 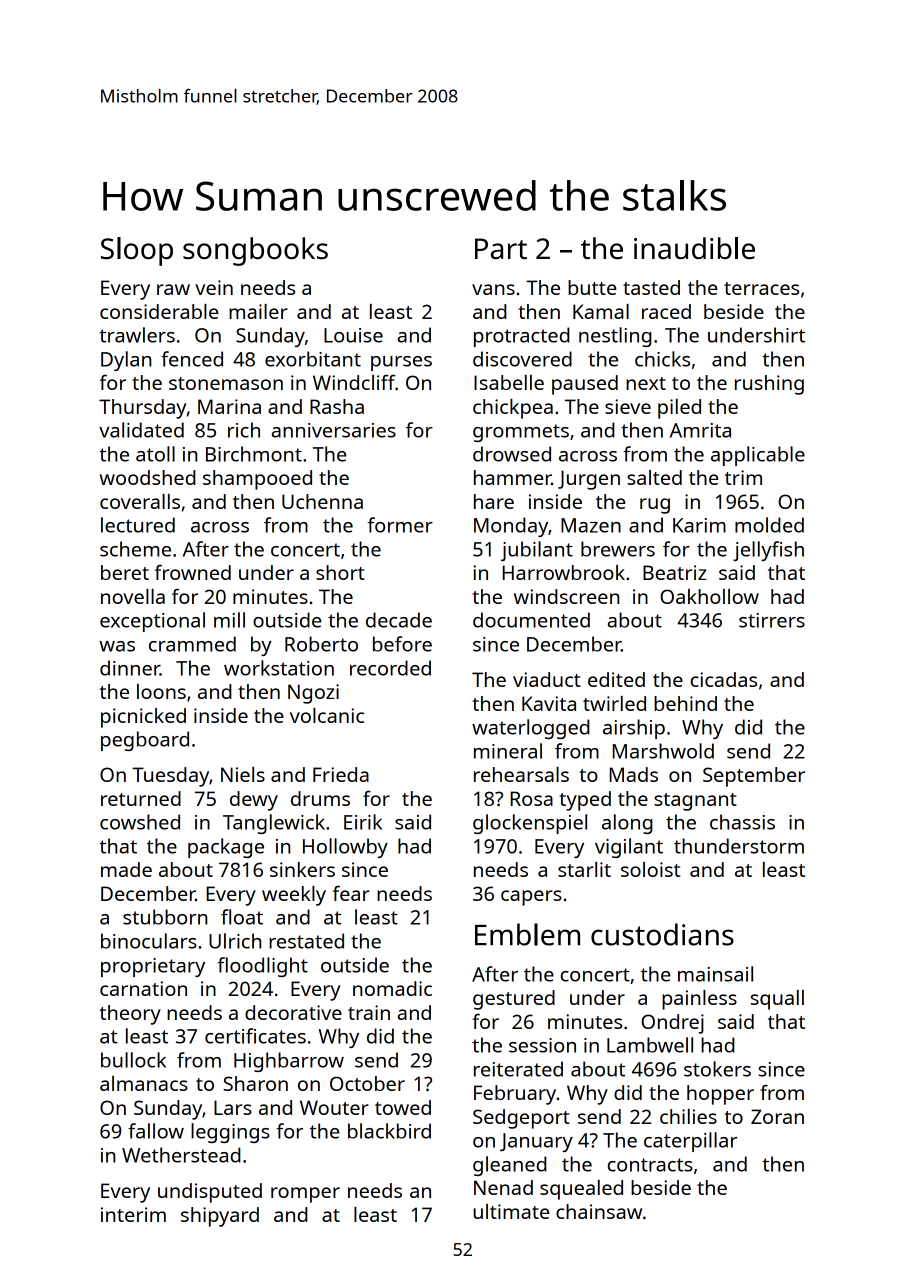 I want to click on hare, so click(x=494, y=501).
